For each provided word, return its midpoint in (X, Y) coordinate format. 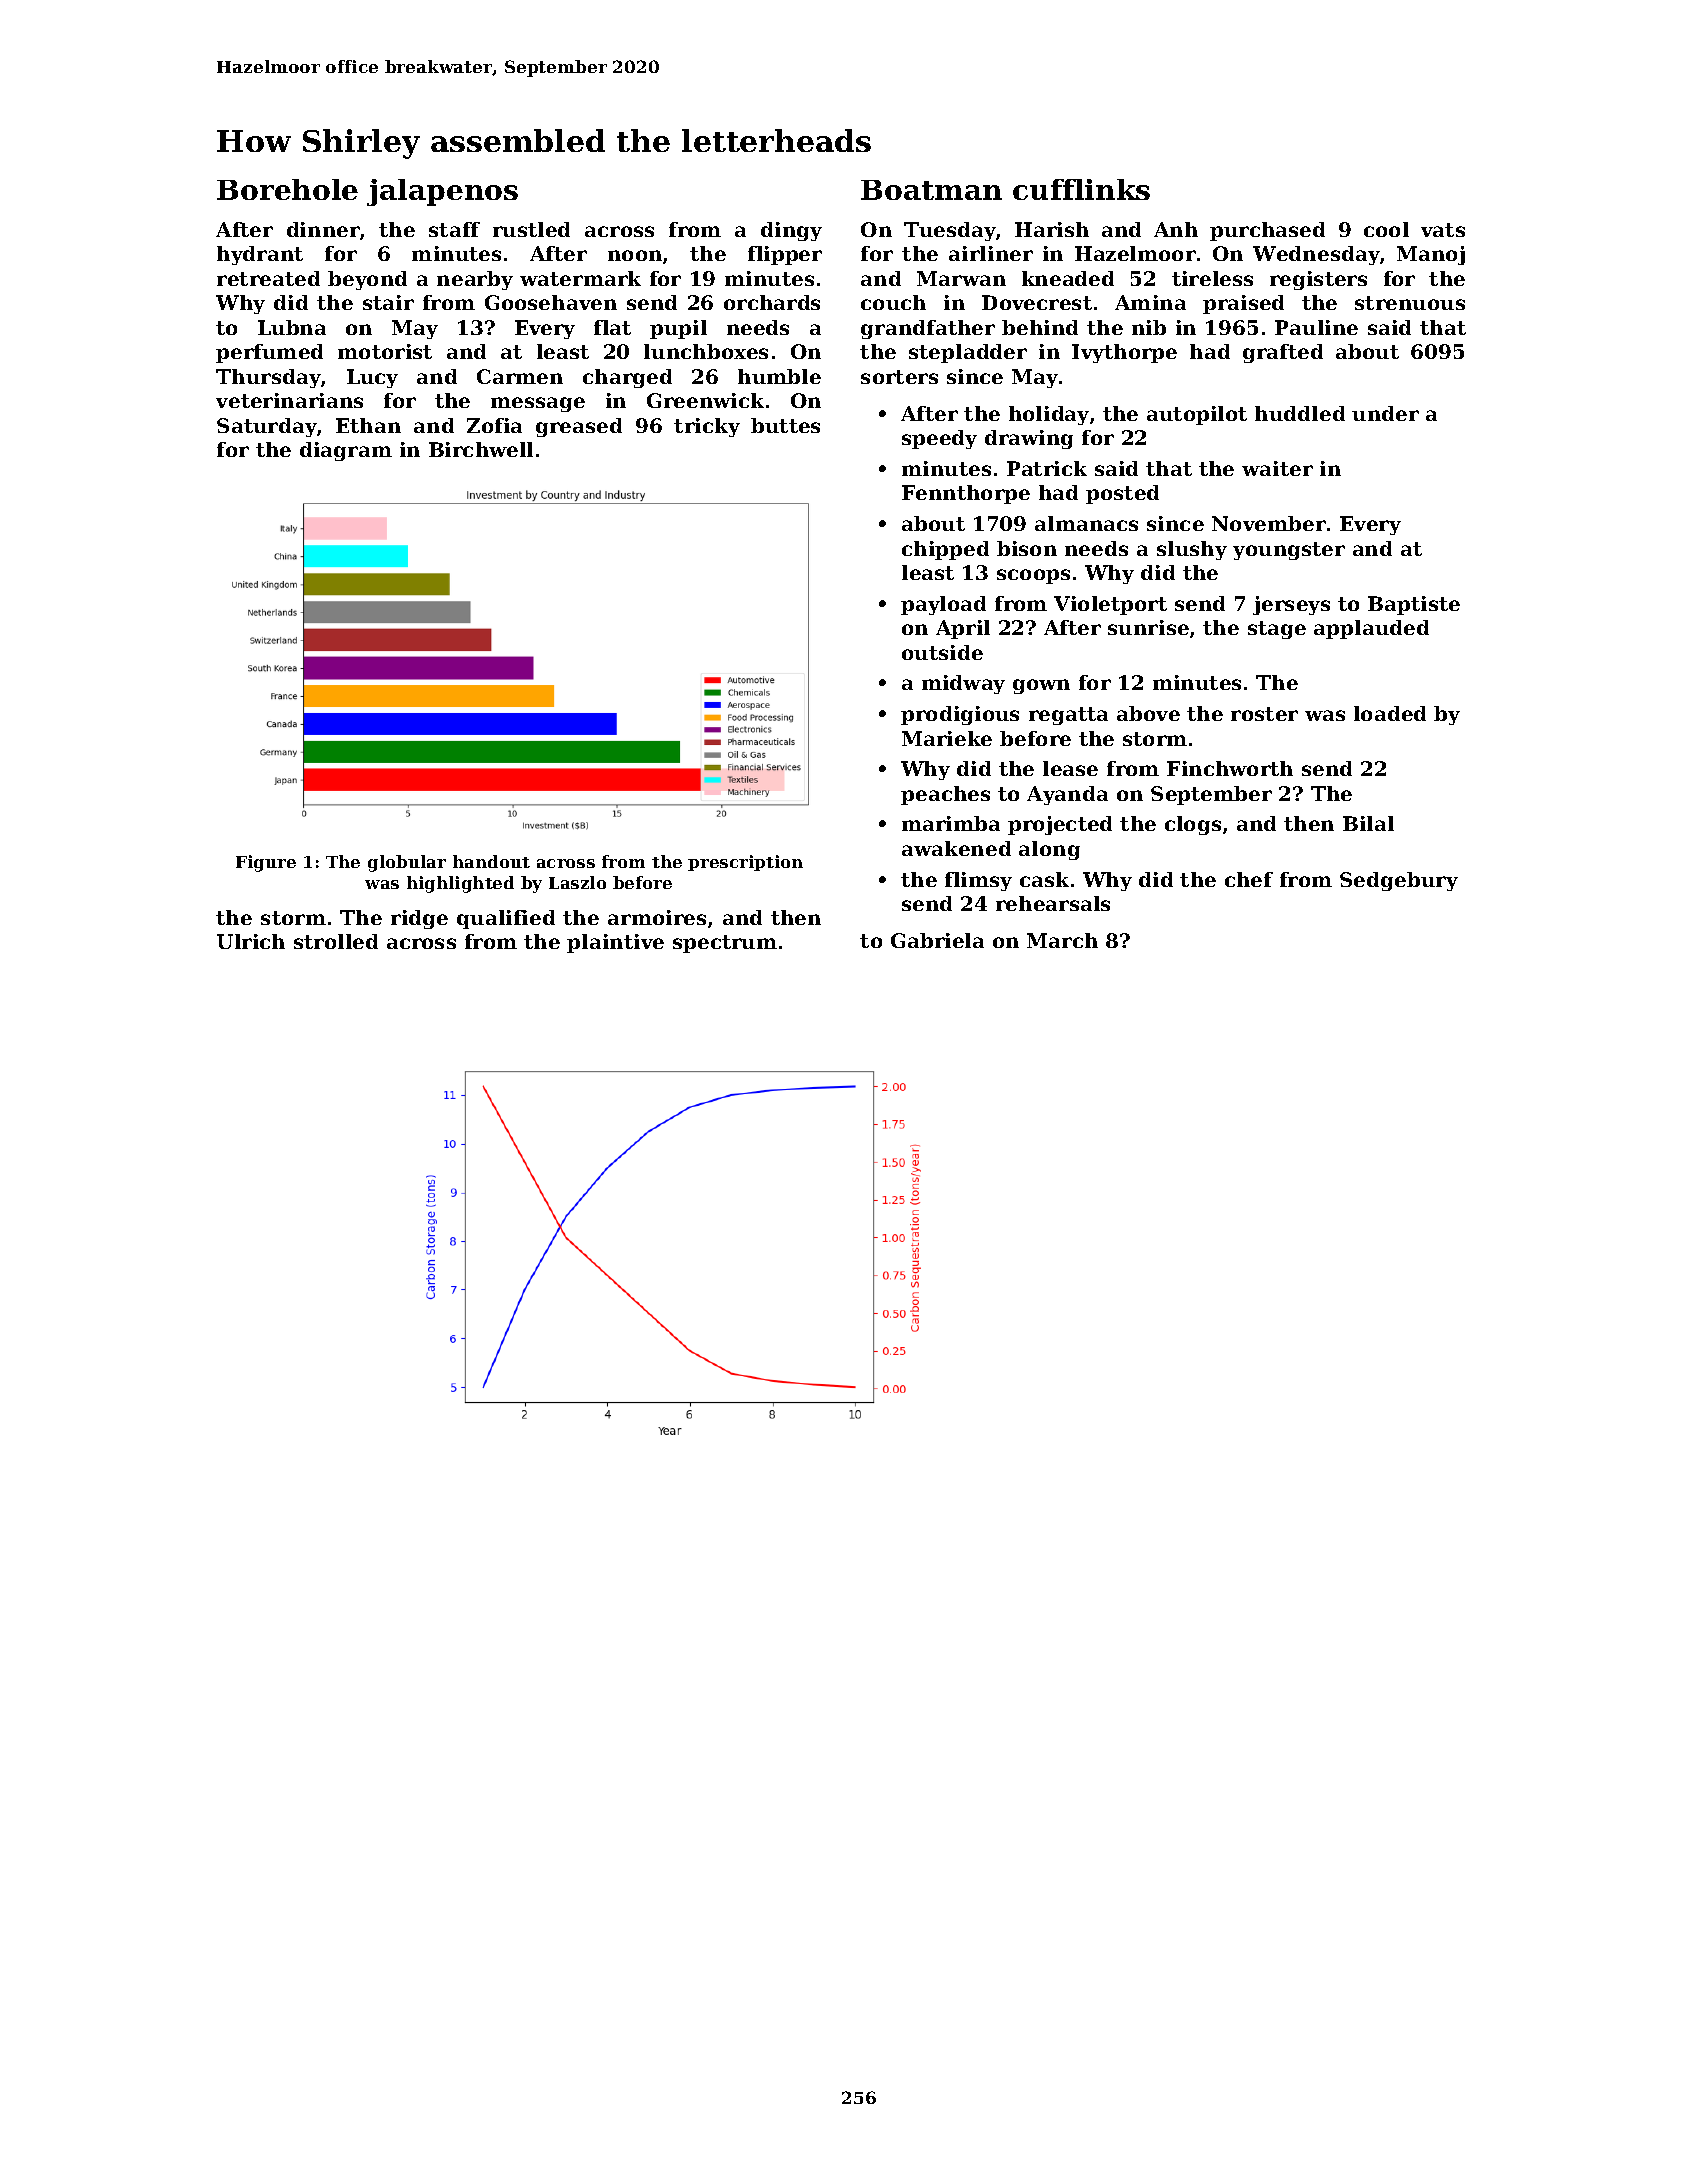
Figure (266, 863)
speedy (939, 439)
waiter (1277, 468)
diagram (346, 451)
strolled (336, 941)
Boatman (931, 190)
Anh (1176, 229)
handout (491, 861)
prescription (745, 863)
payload (943, 605)
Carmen (520, 376)
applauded (1371, 629)
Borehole (287, 189)
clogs (1193, 825)
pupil (678, 329)
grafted (1283, 353)
